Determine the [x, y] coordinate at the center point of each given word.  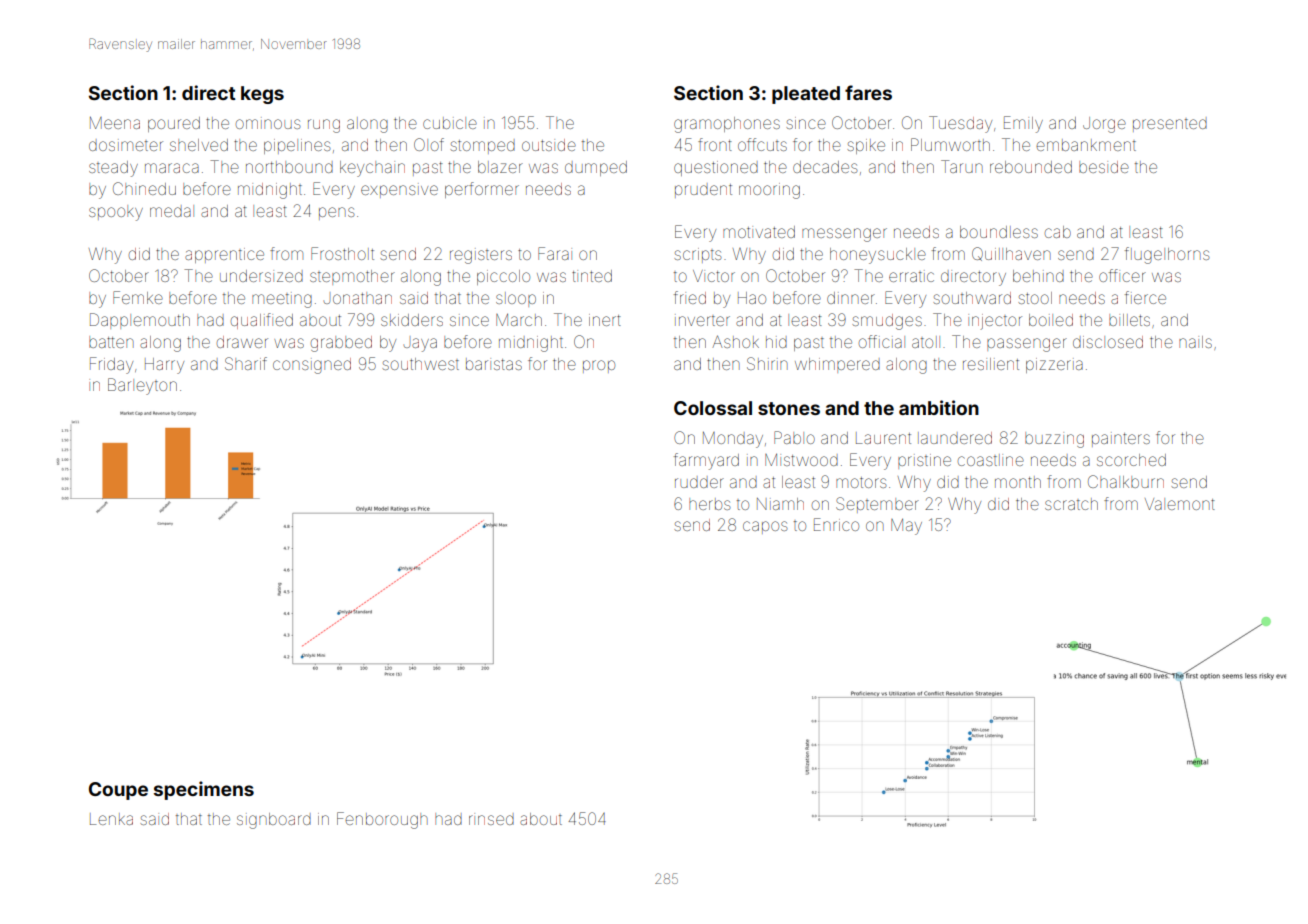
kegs [262, 95]
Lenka [111, 819]
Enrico [836, 524]
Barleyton [142, 386]
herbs [710, 504]
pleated [806, 95]
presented [1170, 125]
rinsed [491, 819]
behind [1038, 276]
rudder [699, 483]
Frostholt [342, 253]
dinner [851, 298]
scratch [1071, 504]
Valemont [1180, 504]
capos [765, 527]
